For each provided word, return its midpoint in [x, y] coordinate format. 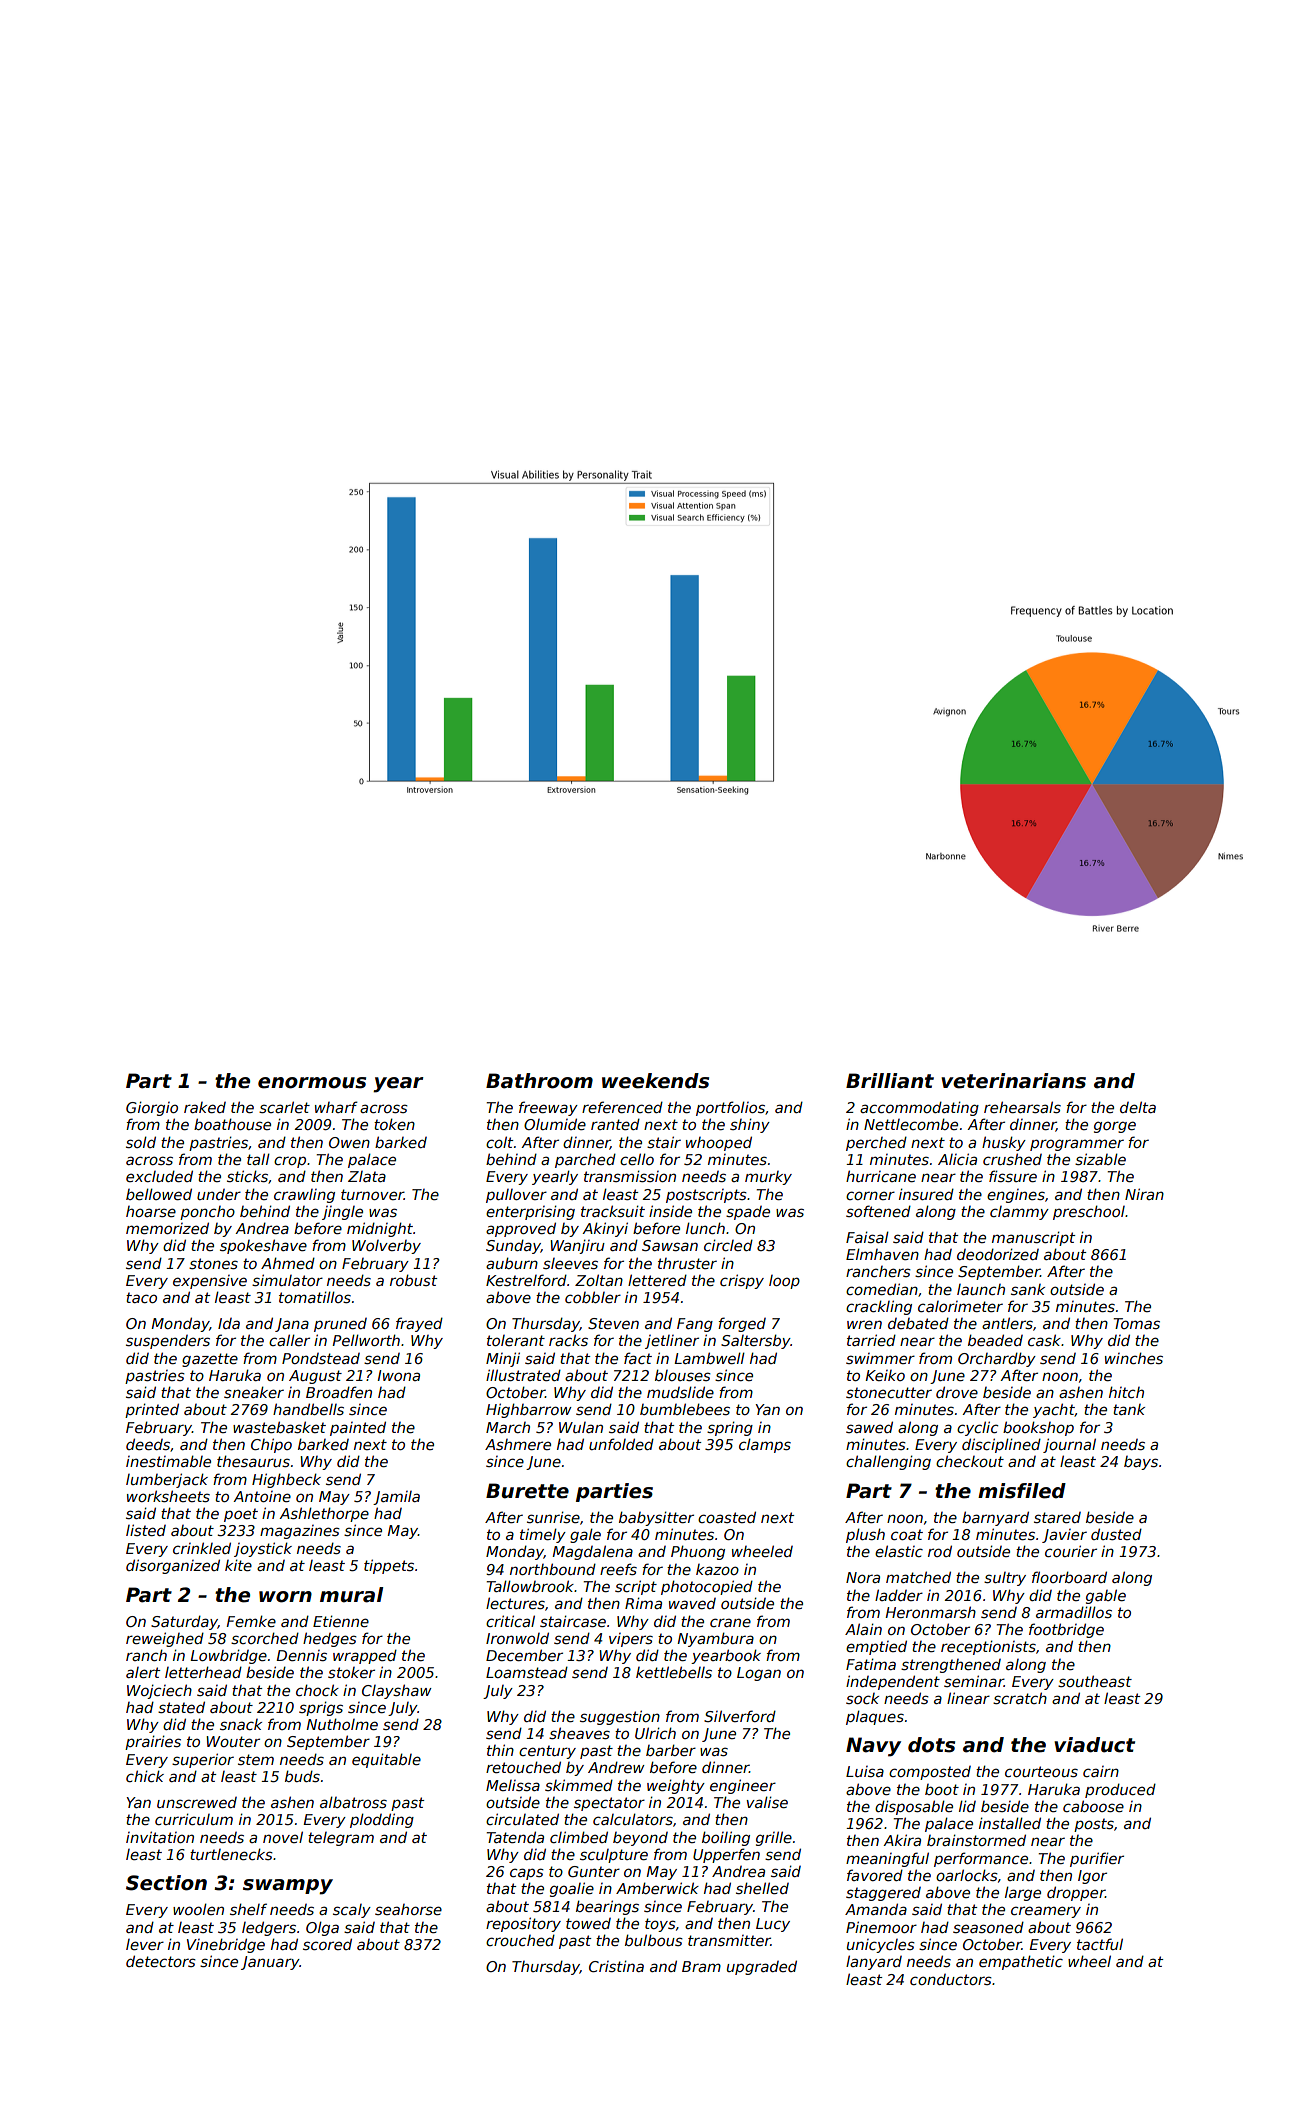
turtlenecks [231, 1854]
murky [768, 1178]
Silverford [740, 1716]
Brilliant [890, 1081]
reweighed [165, 1639]
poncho [207, 1213]
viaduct [1094, 1745]
